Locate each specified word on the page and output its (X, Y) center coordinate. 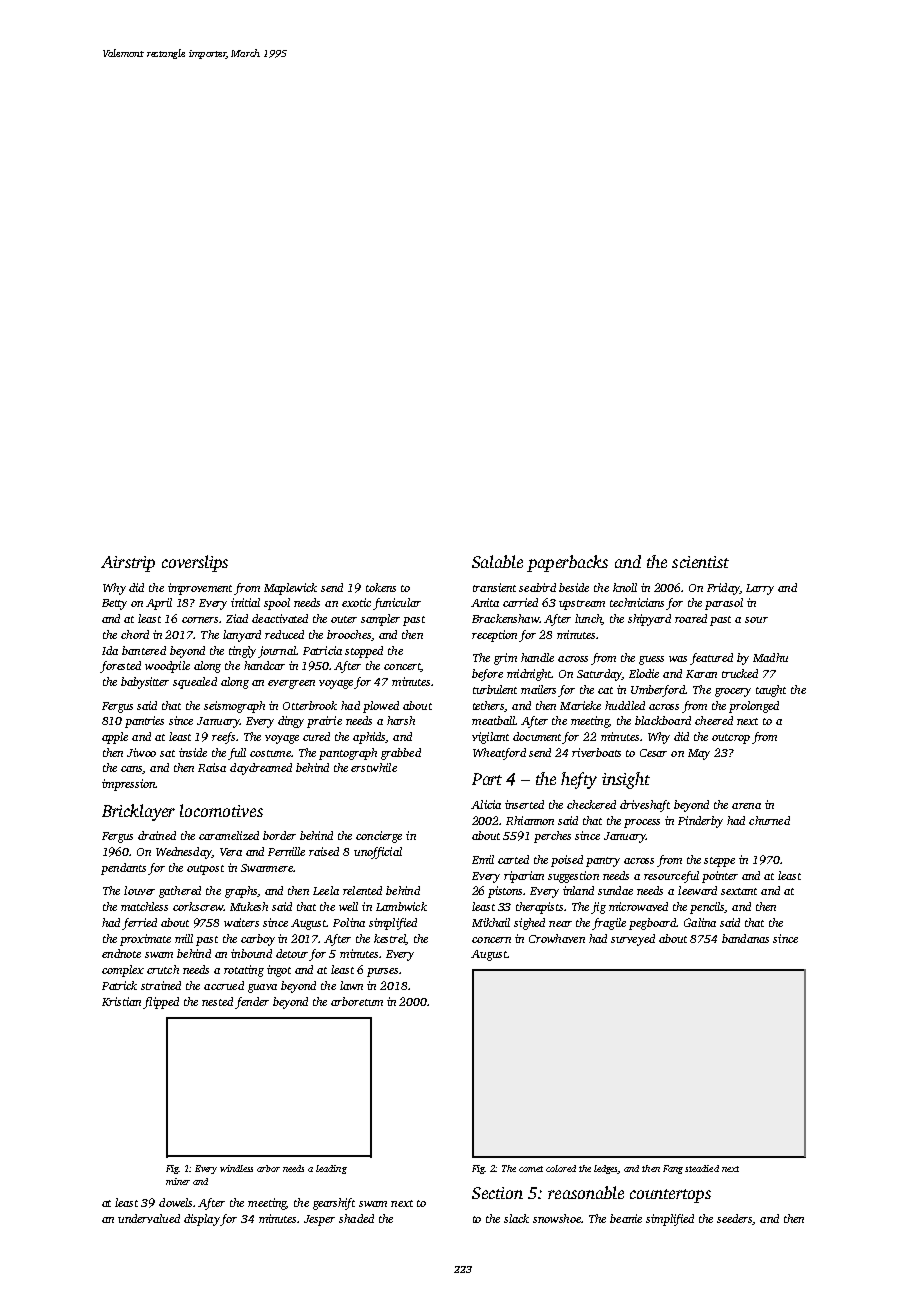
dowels (175, 1202)
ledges (606, 1169)
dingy (291, 722)
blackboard (663, 720)
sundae (615, 890)
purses (382, 972)
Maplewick (290, 589)
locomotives (221, 810)
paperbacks (567, 563)
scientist (700, 562)
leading (331, 1169)
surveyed (633, 940)
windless (236, 1168)
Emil (483, 859)
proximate (145, 940)
